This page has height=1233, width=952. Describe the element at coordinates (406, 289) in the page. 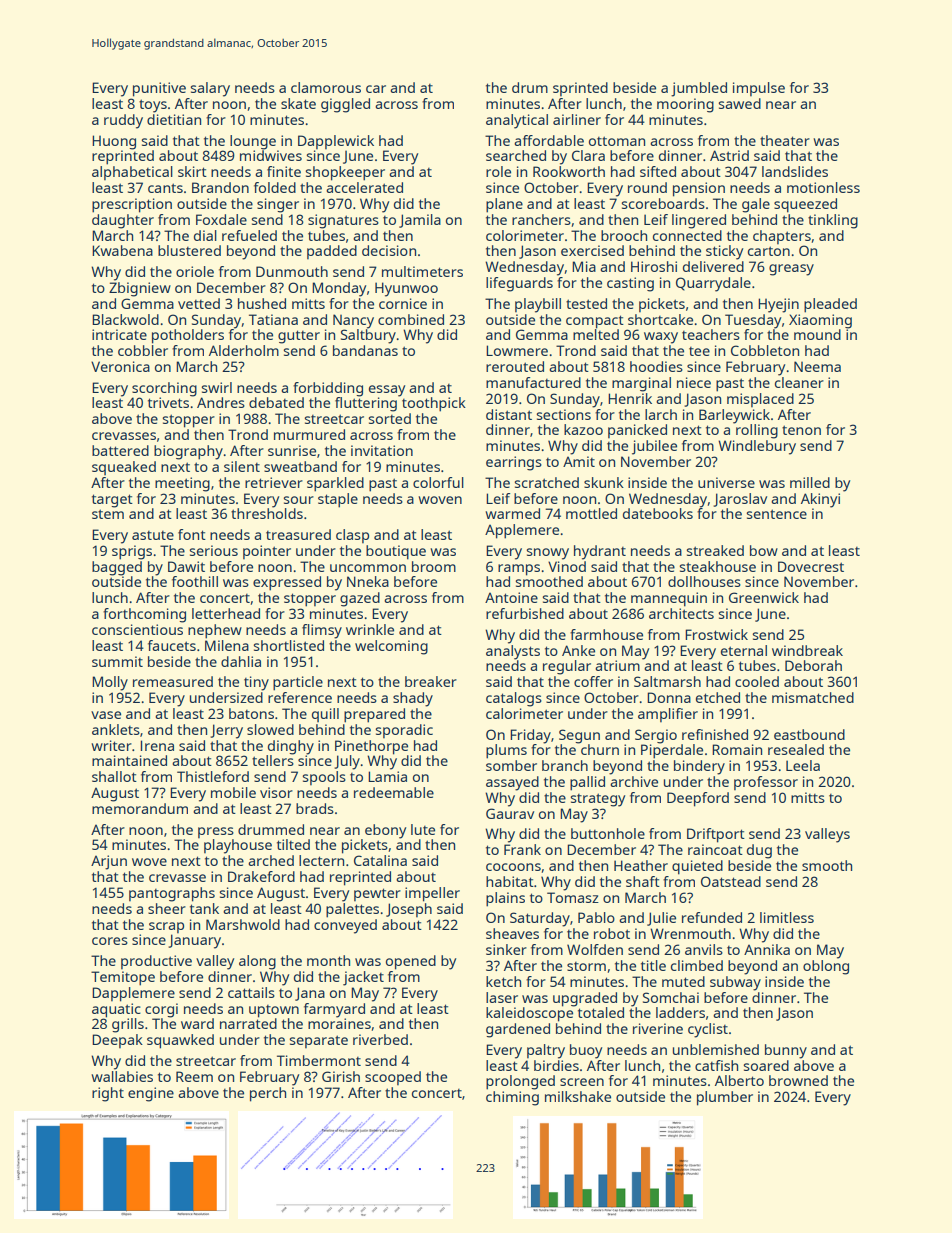

I see `Hyunwoo` at that location.
